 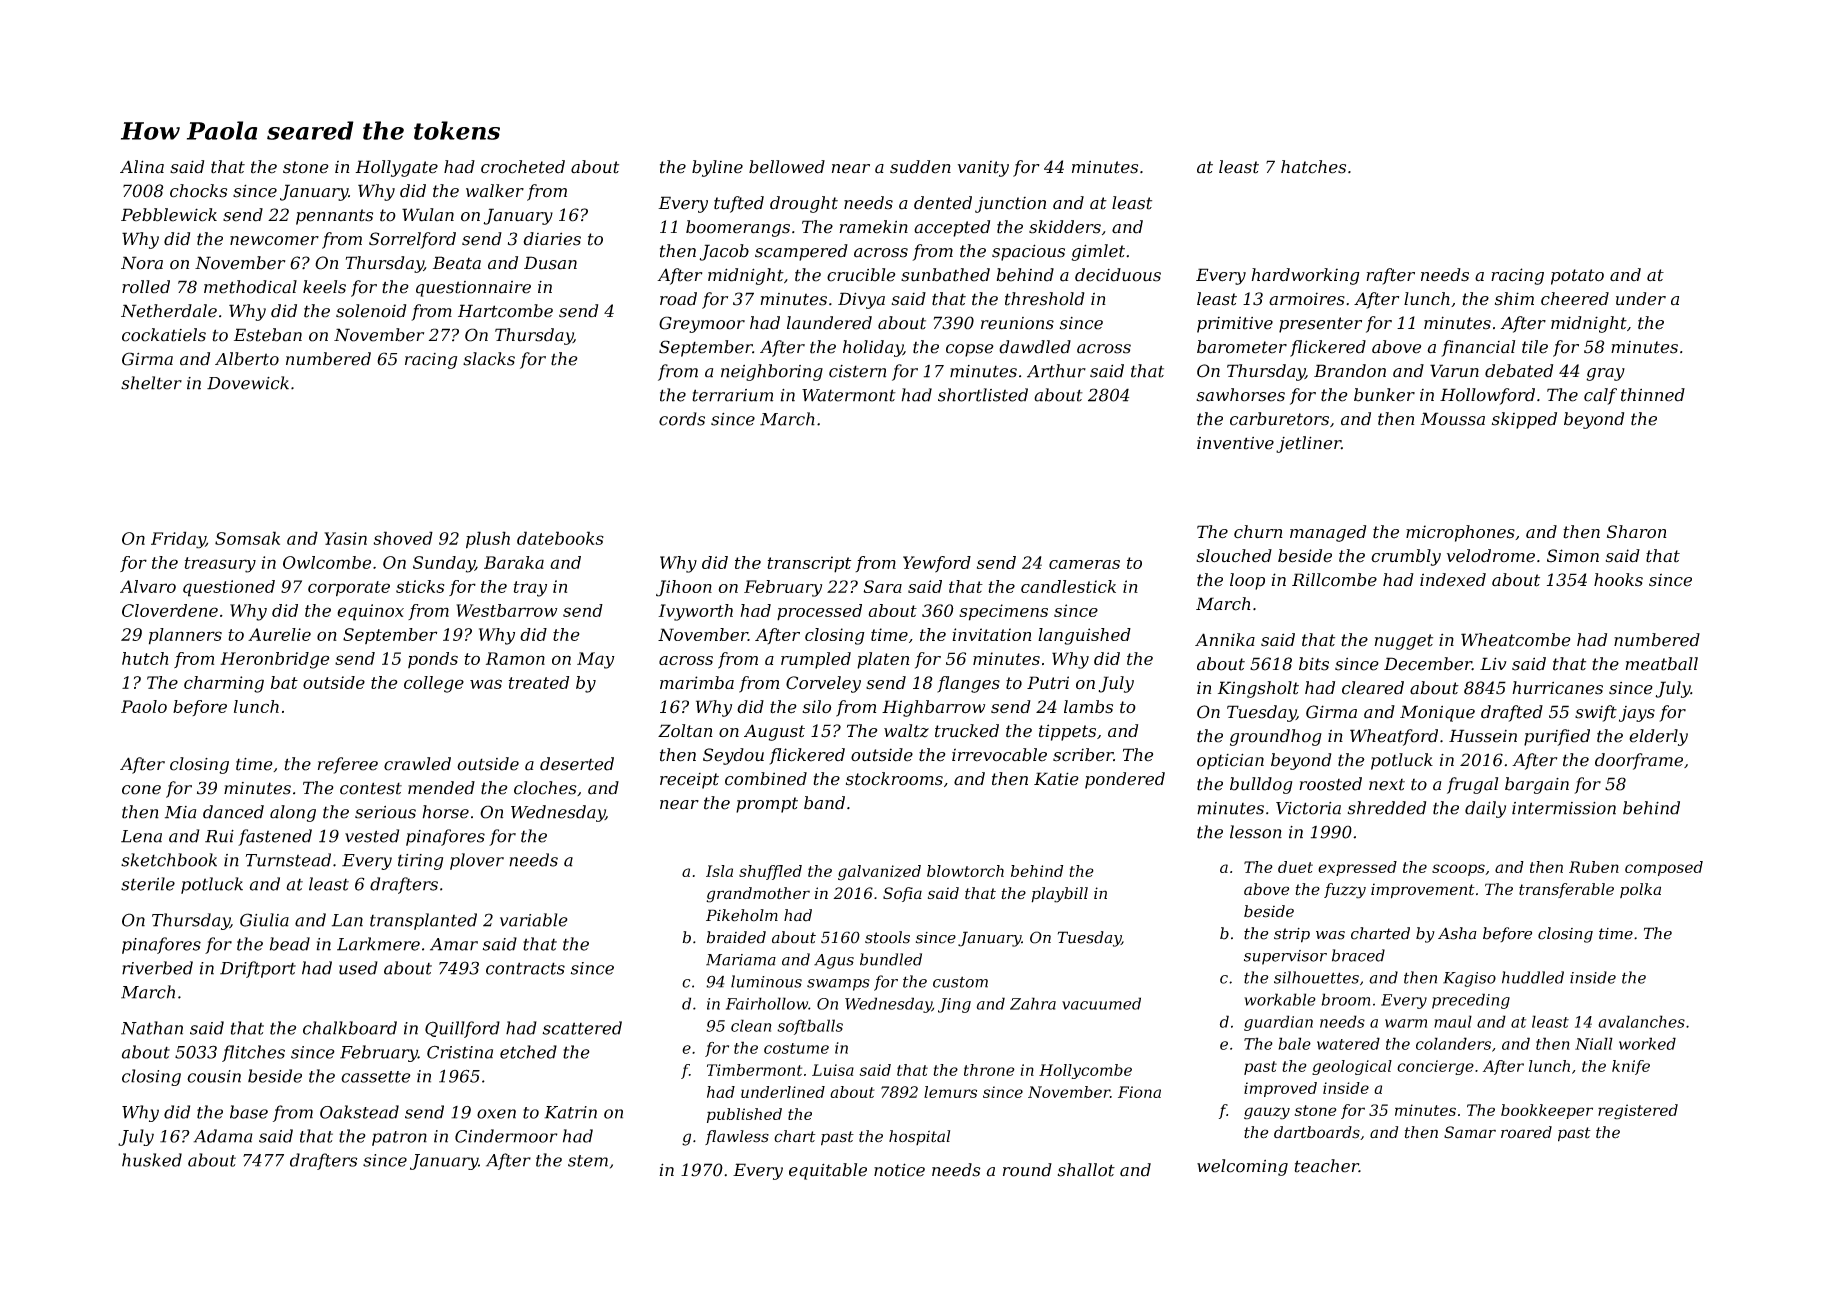 I want to click on Paolo, so click(x=144, y=706).
